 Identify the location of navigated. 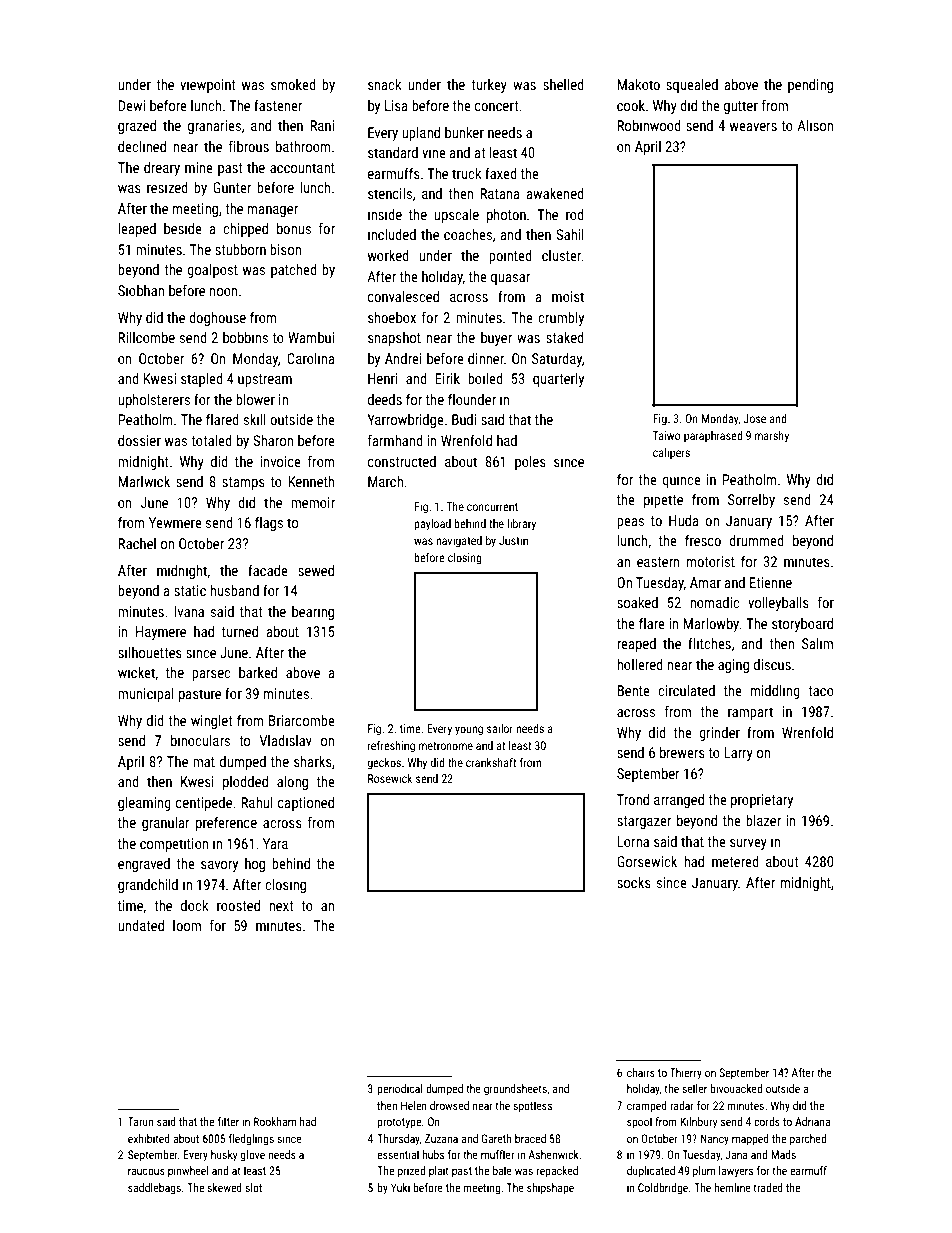
(459, 542).
